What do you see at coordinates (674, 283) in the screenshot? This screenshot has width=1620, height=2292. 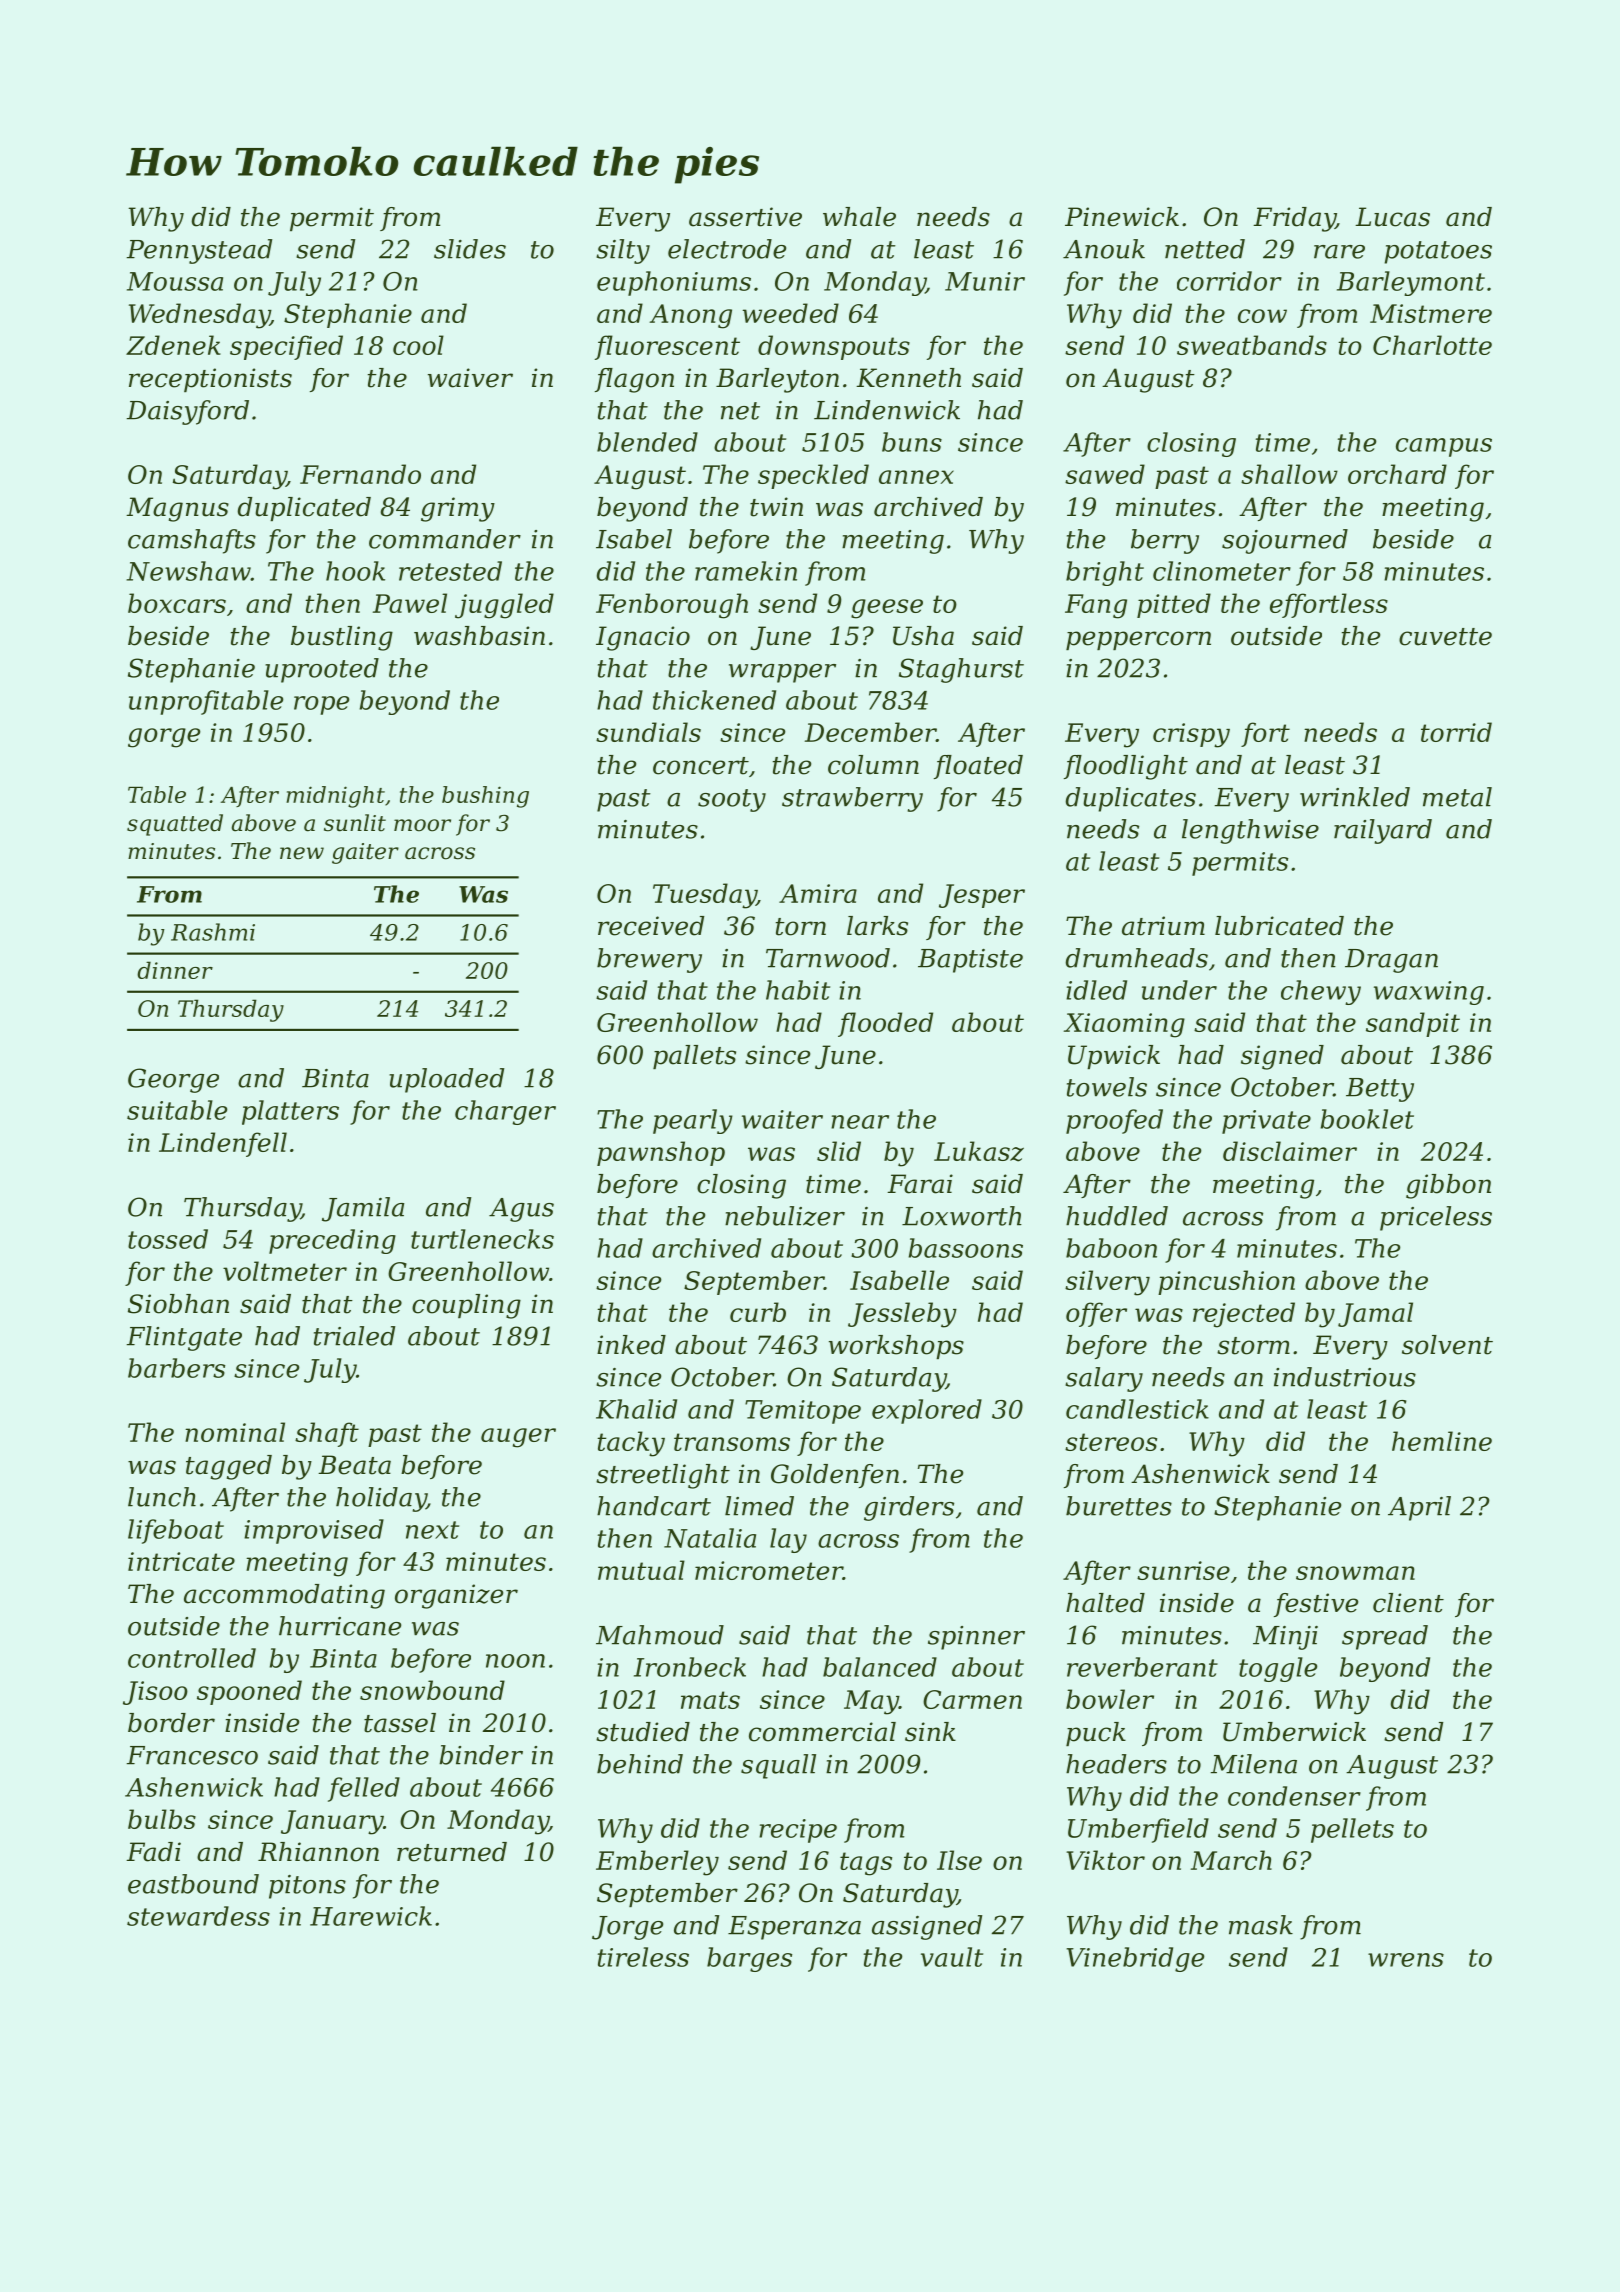 I see `euphoniums` at bounding box center [674, 283].
